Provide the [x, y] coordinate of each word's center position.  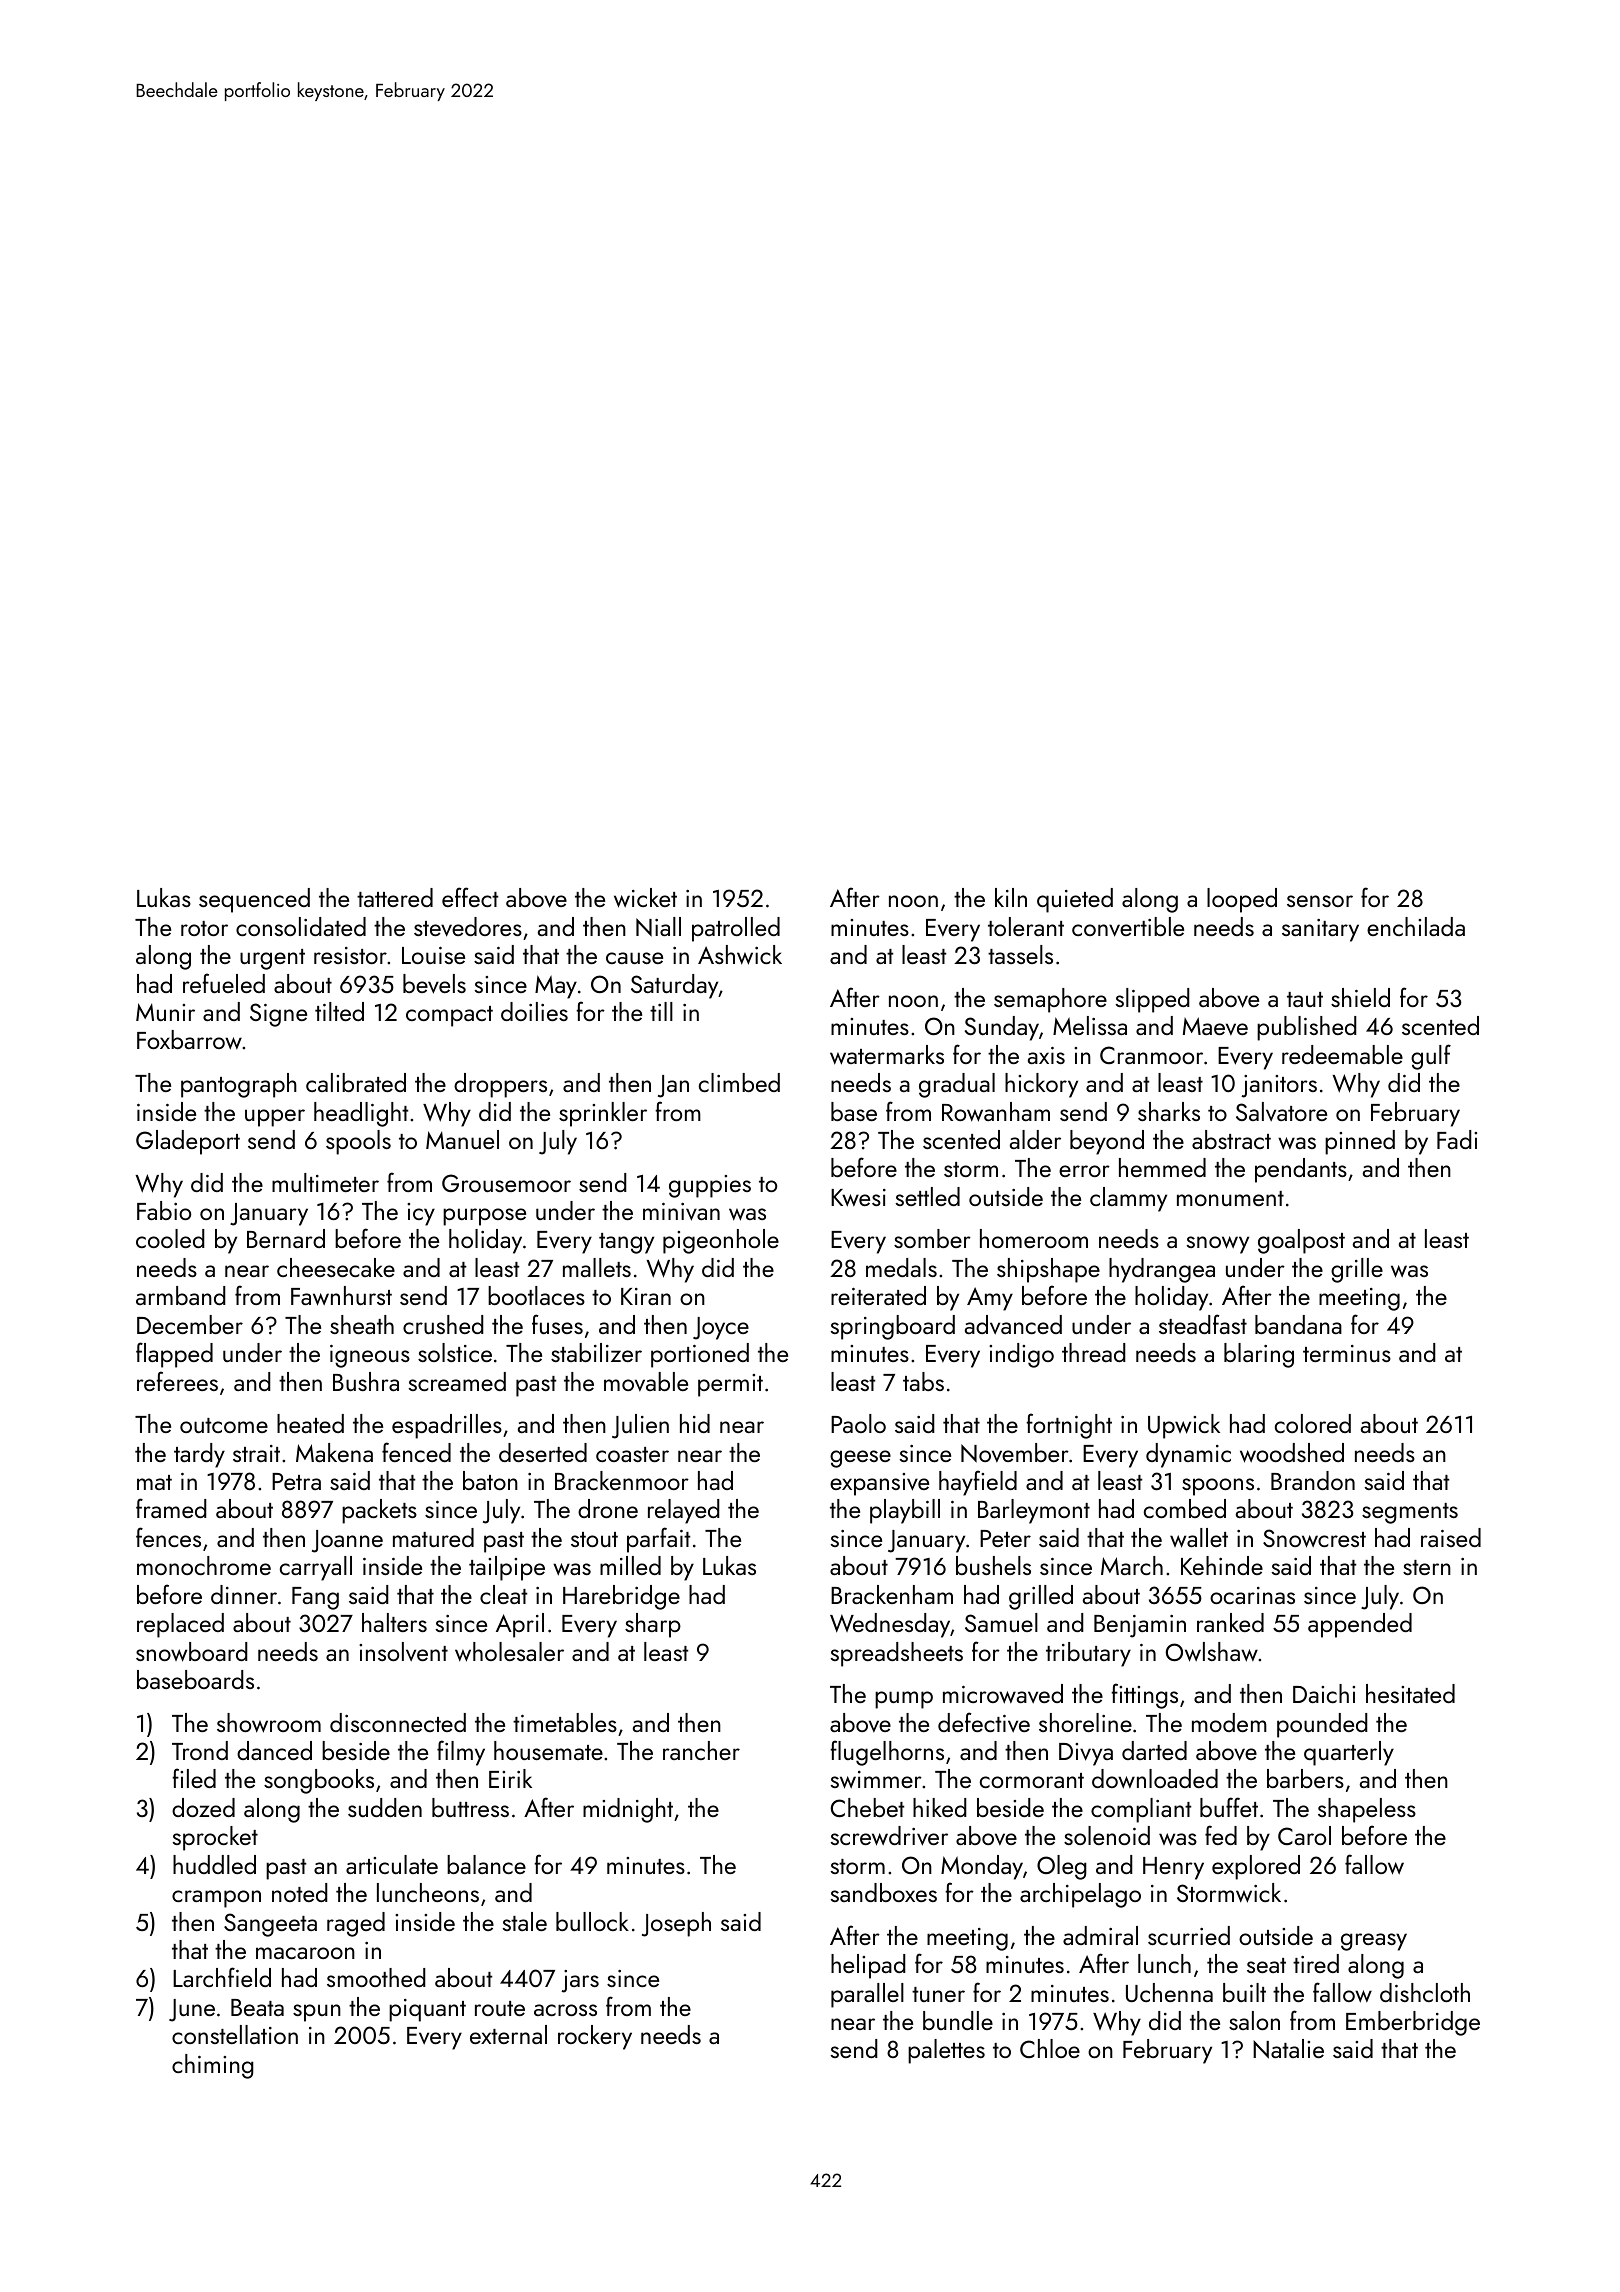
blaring [1259, 1355]
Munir [165, 1012]
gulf [1431, 1057]
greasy [1374, 1942]
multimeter [325, 1182]
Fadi [1457, 1139]
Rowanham [996, 1112]
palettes [946, 2051]
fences [168, 1537]
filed [194, 1778]
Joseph [676, 1924]
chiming [213, 2066]
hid [695, 1423]
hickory [1041, 1085]
